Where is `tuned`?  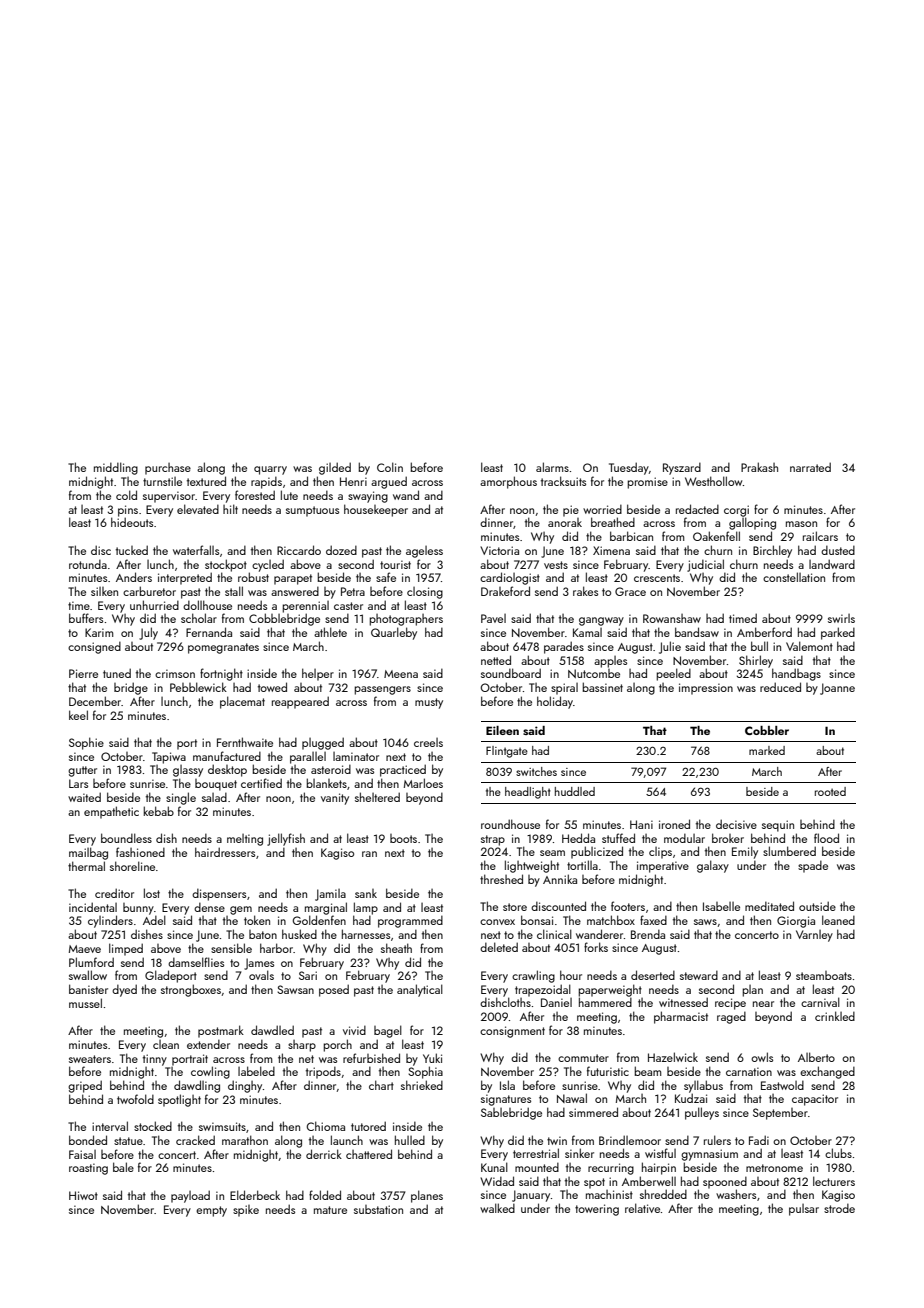 tuned is located at coordinates (117, 673).
